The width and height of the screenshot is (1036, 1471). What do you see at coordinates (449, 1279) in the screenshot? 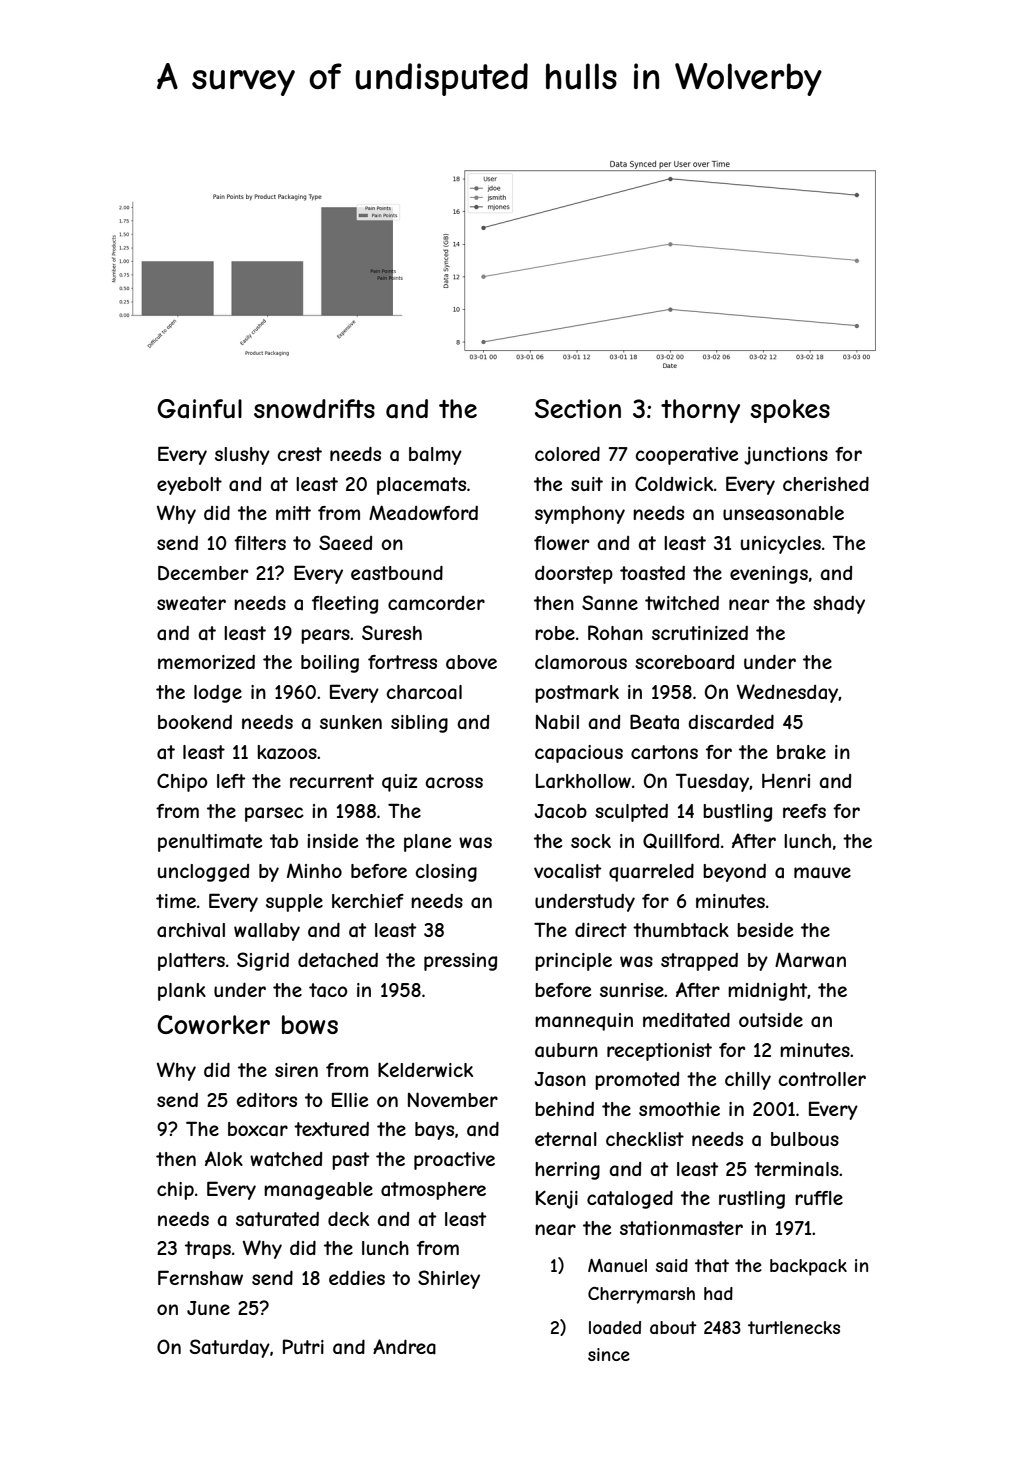
I see `Shirley` at bounding box center [449, 1279].
